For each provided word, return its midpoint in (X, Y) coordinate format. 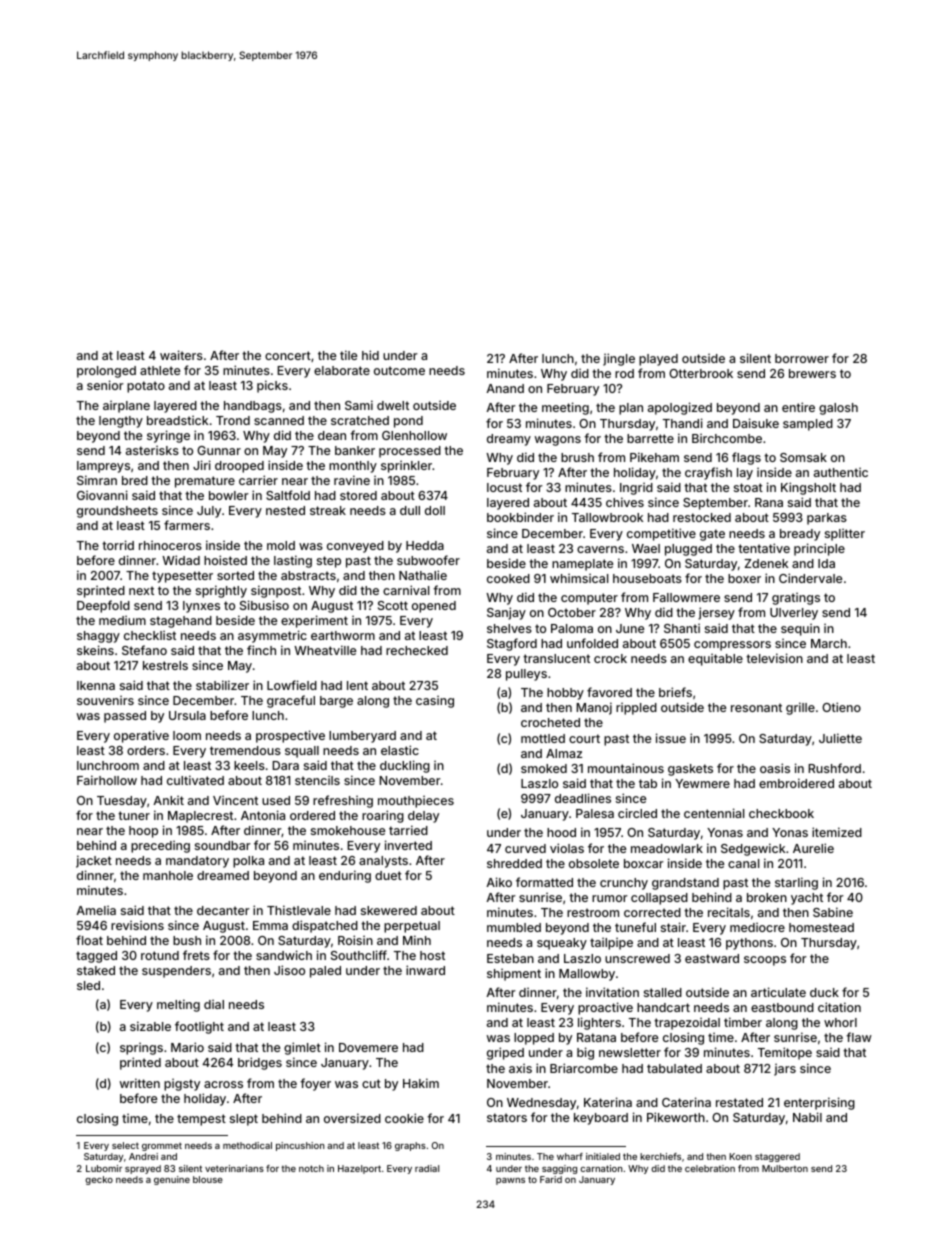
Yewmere (702, 783)
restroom (593, 912)
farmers (187, 525)
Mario (187, 1047)
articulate (778, 992)
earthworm (343, 635)
